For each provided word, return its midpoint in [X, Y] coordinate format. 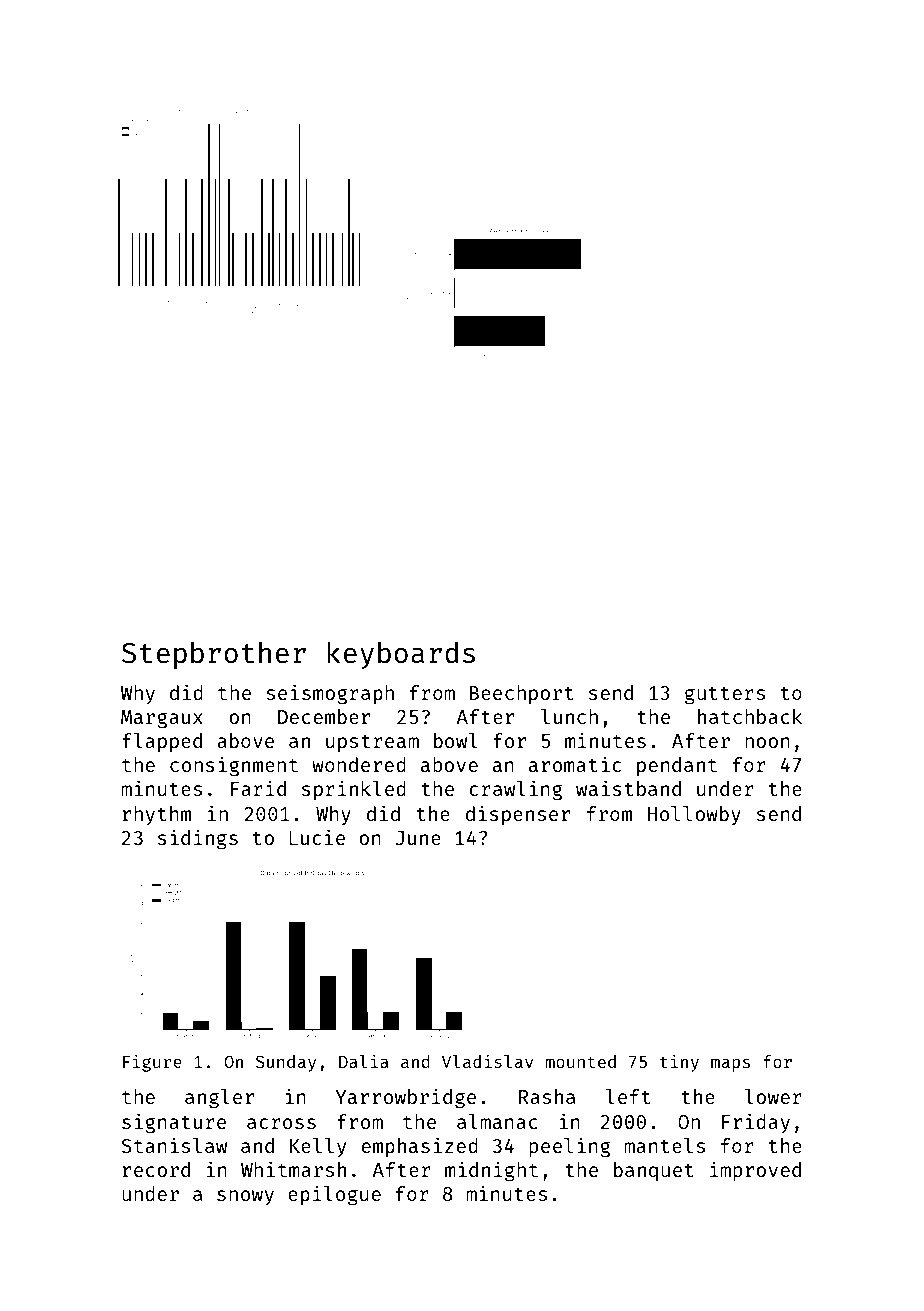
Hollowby [694, 815]
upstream [372, 743]
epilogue [334, 1195]
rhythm [156, 815]
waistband [628, 788]
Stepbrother [214, 655]
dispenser [518, 815]
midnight [491, 1171]
